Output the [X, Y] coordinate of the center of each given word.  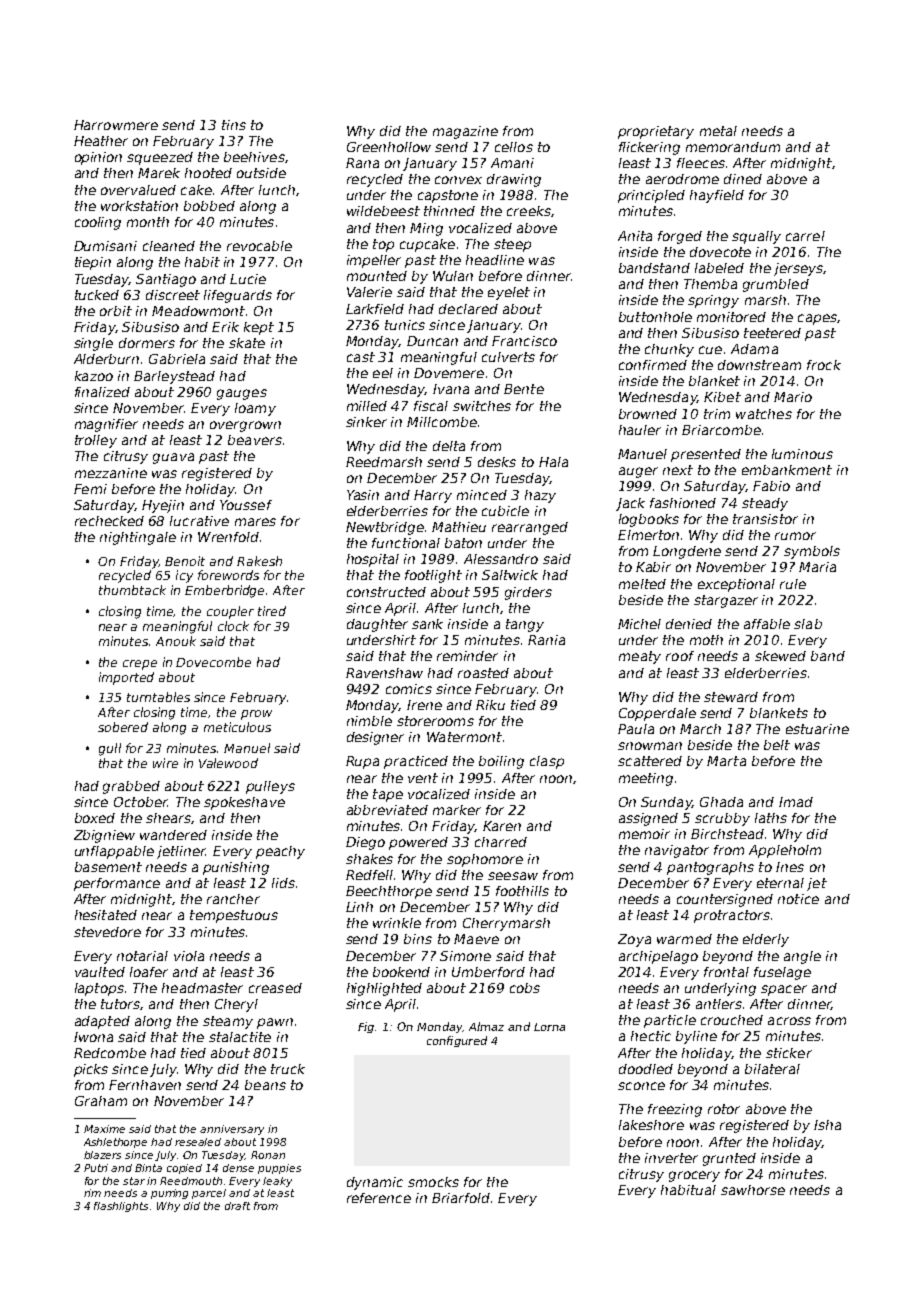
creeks [529, 211]
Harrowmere [116, 125]
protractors [732, 916]
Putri [96, 1168]
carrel [805, 236]
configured [457, 1041]
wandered [173, 835]
